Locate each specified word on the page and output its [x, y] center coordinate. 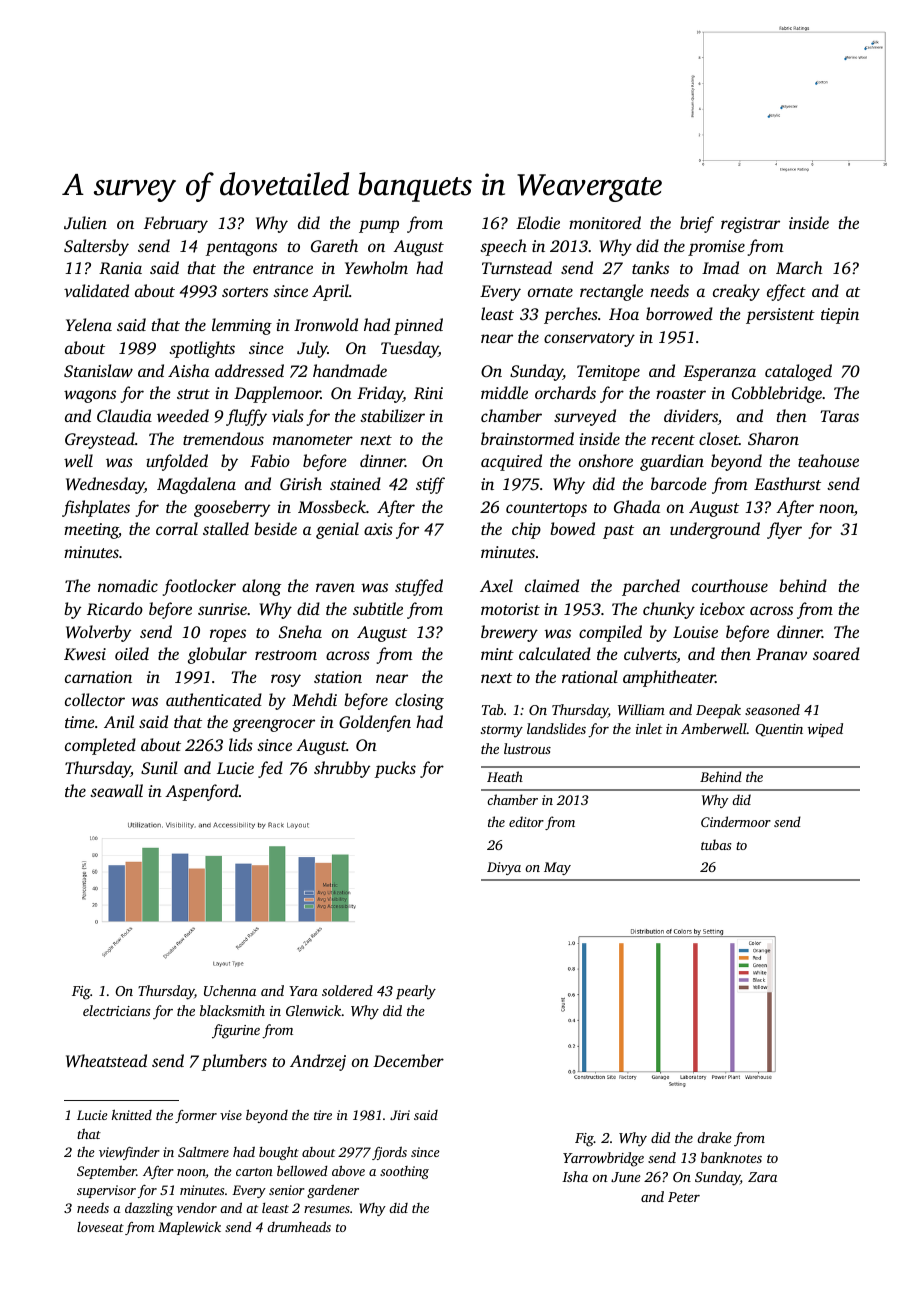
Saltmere [203, 1152]
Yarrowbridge [603, 1159]
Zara [762, 1177]
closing [419, 701]
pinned [418, 326]
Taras [839, 416]
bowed [572, 528]
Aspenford [202, 792]
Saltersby [96, 247]
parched [651, 587]
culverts [650, 655]
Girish [301, 484]
